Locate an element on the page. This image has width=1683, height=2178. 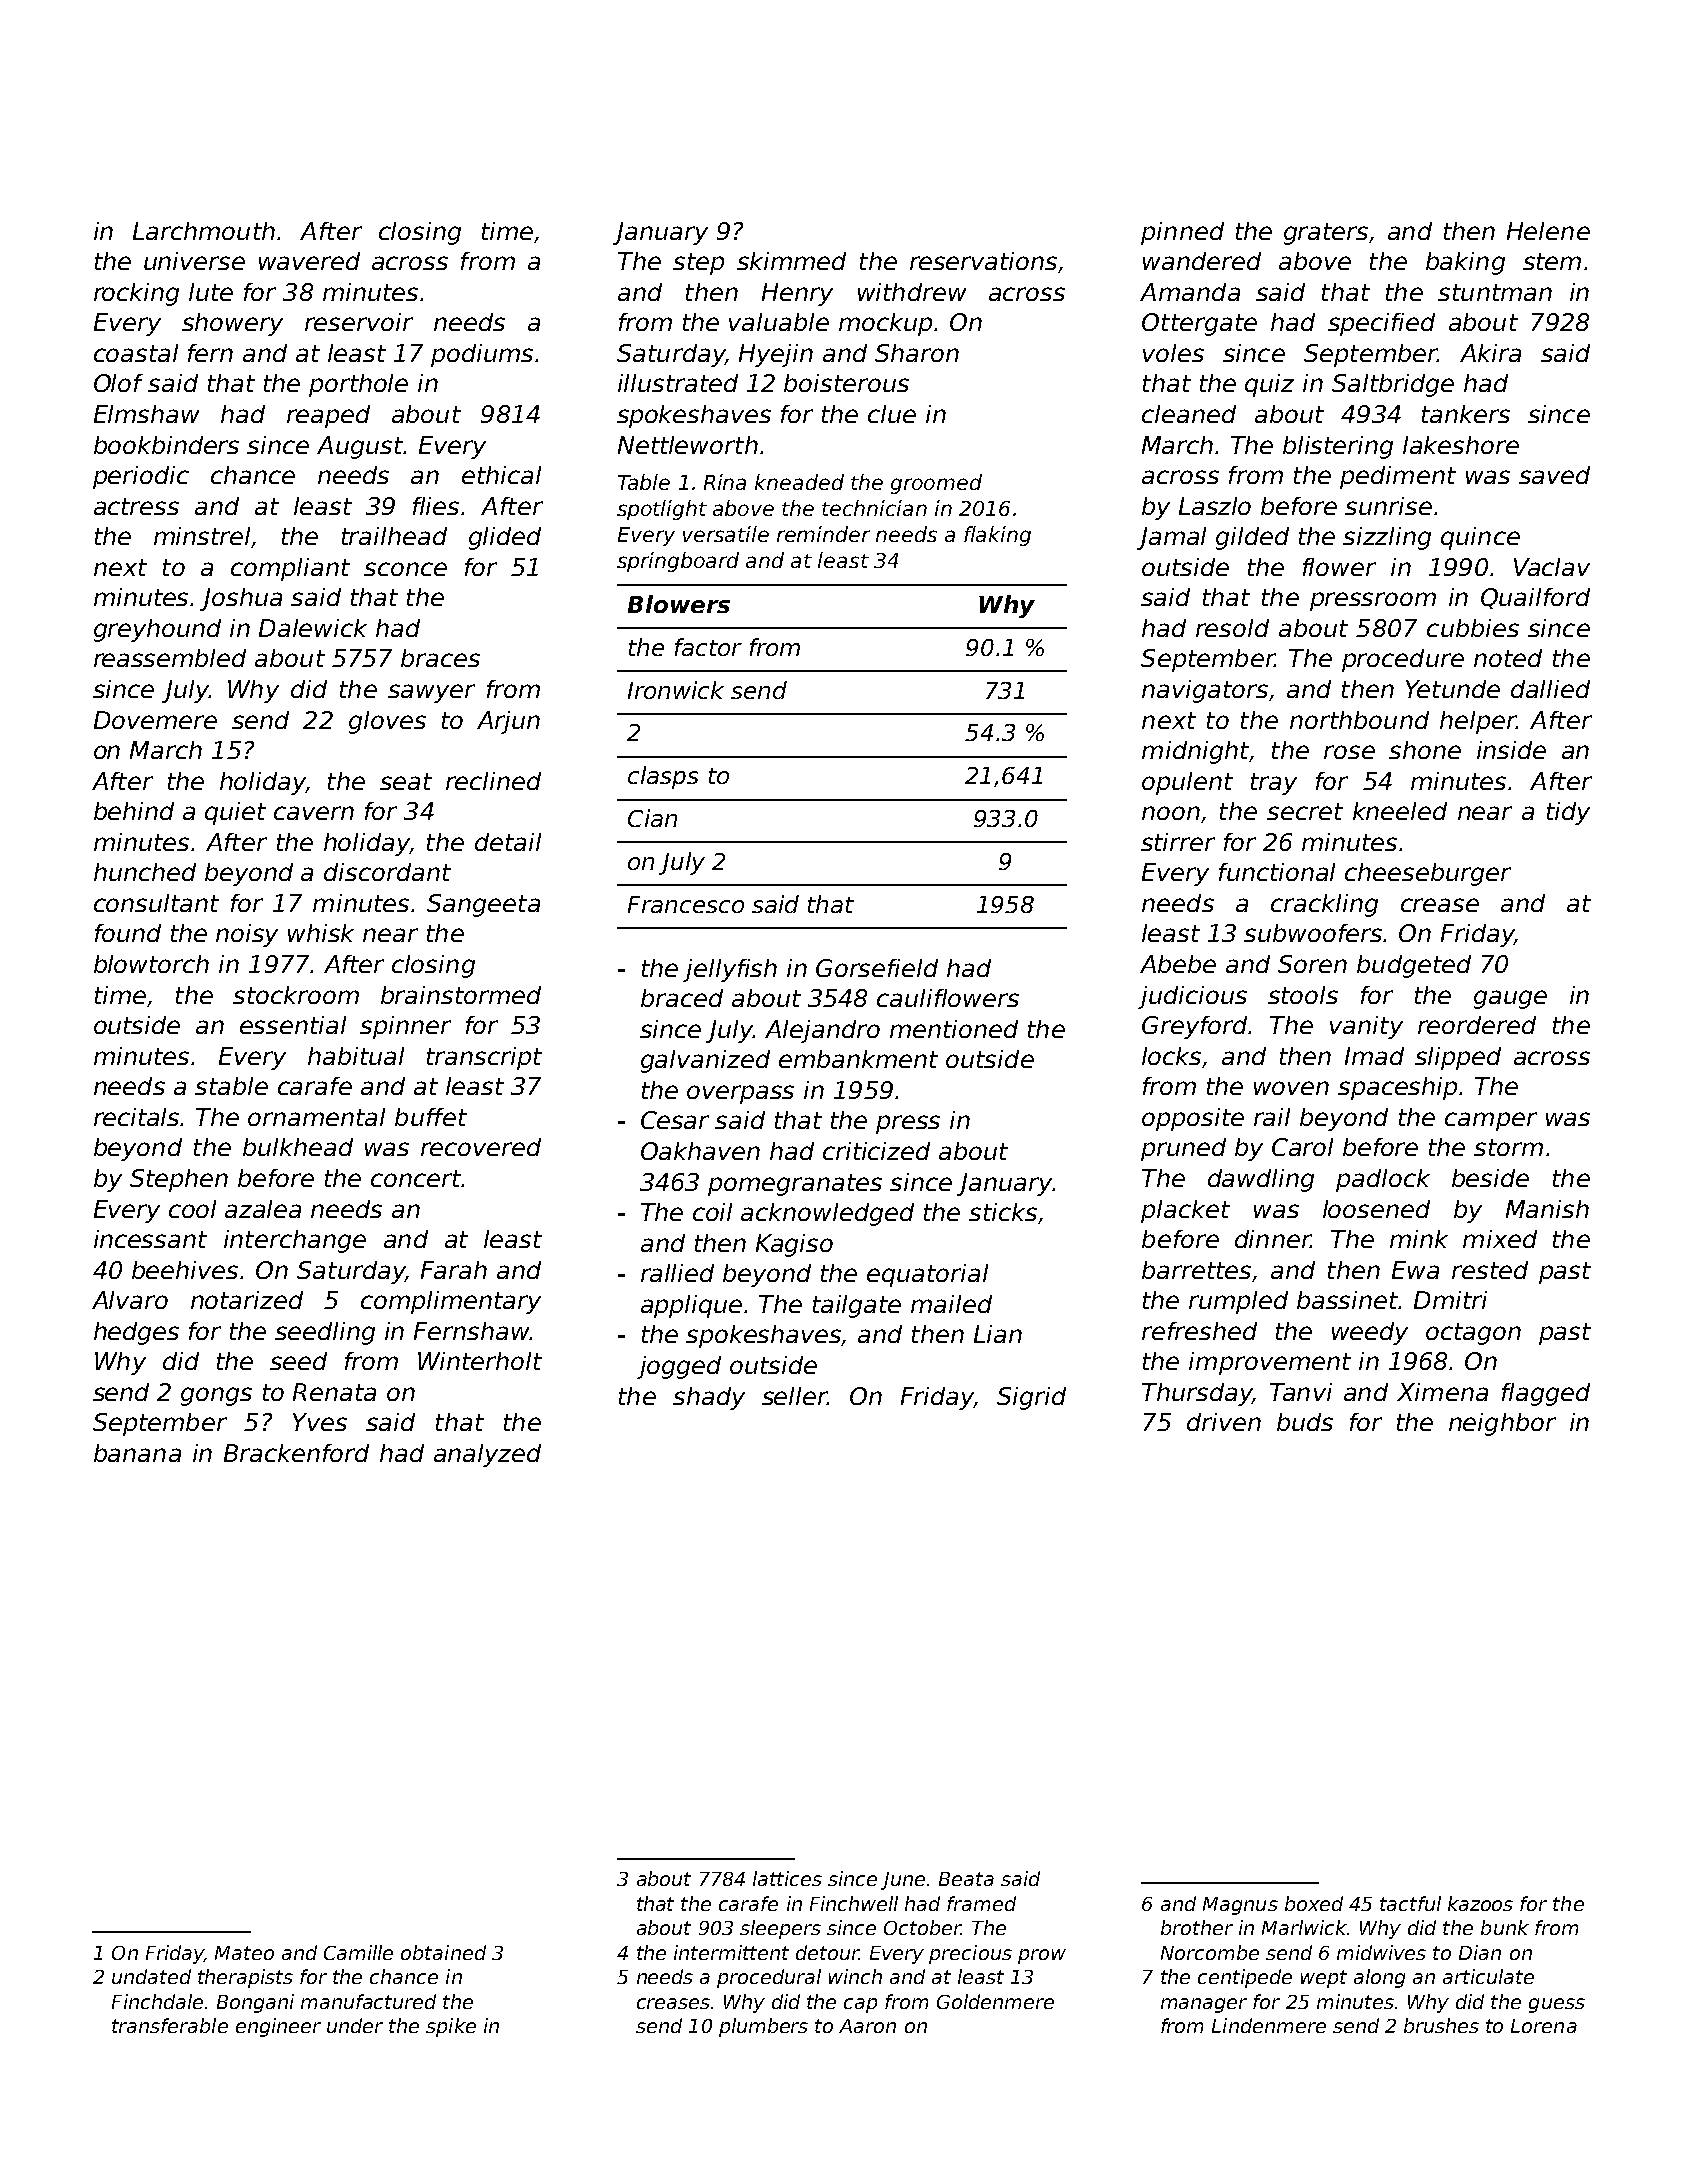
Ironwick is located at coordinates (676, 690).
